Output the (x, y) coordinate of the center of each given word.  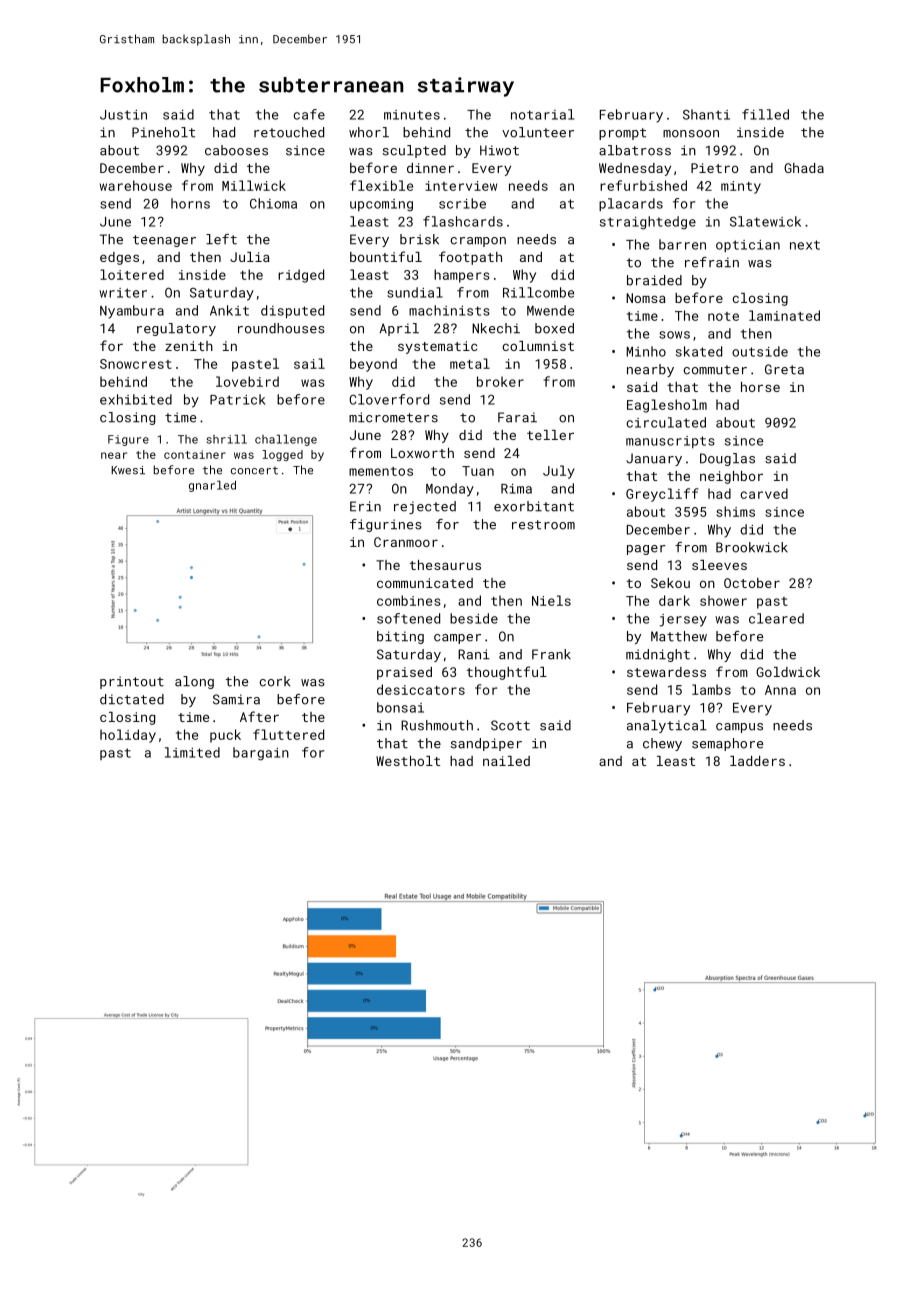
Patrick (238, 399)
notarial (542, 114)
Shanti (706, 114)
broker (500, 381)
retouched (289, 132)
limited (192, 752)
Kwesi (128, 470)
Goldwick (788, 672)
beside (474, 618)
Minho (646, 351)
